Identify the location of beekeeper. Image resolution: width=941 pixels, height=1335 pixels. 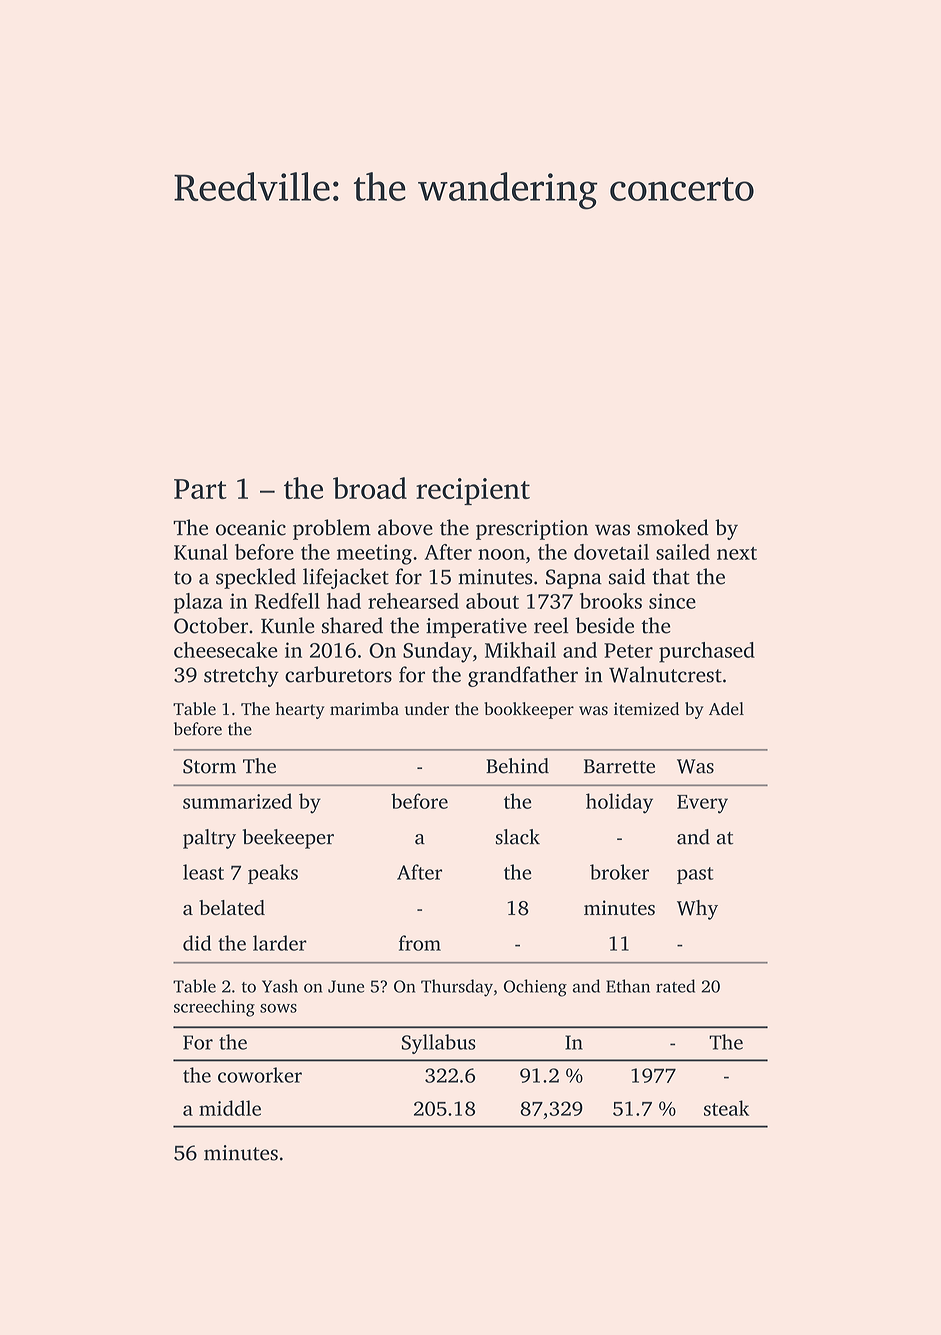
(288, 839).
